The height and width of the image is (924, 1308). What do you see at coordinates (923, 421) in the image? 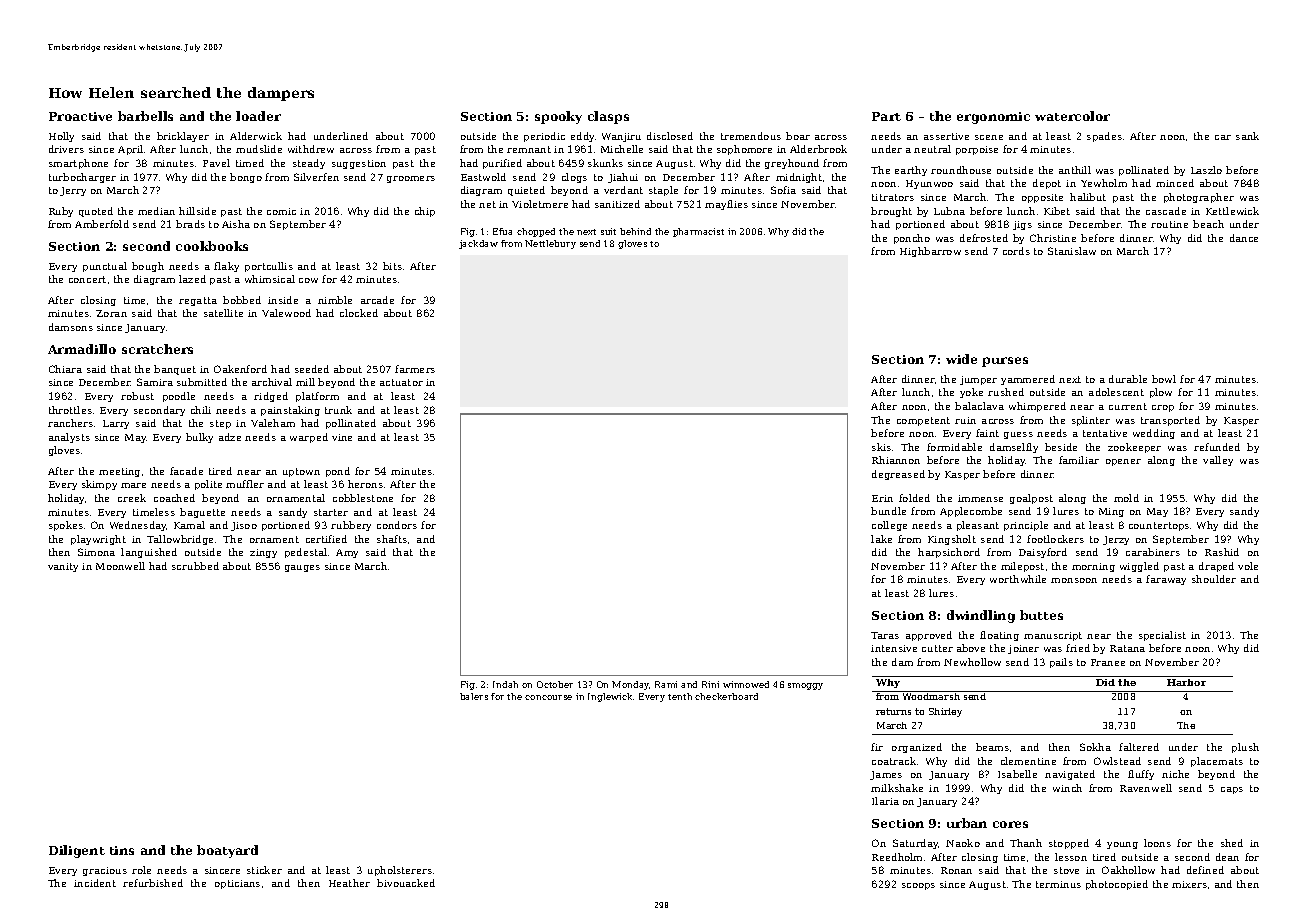
I see `competent` at bounding box center [923, 421].
